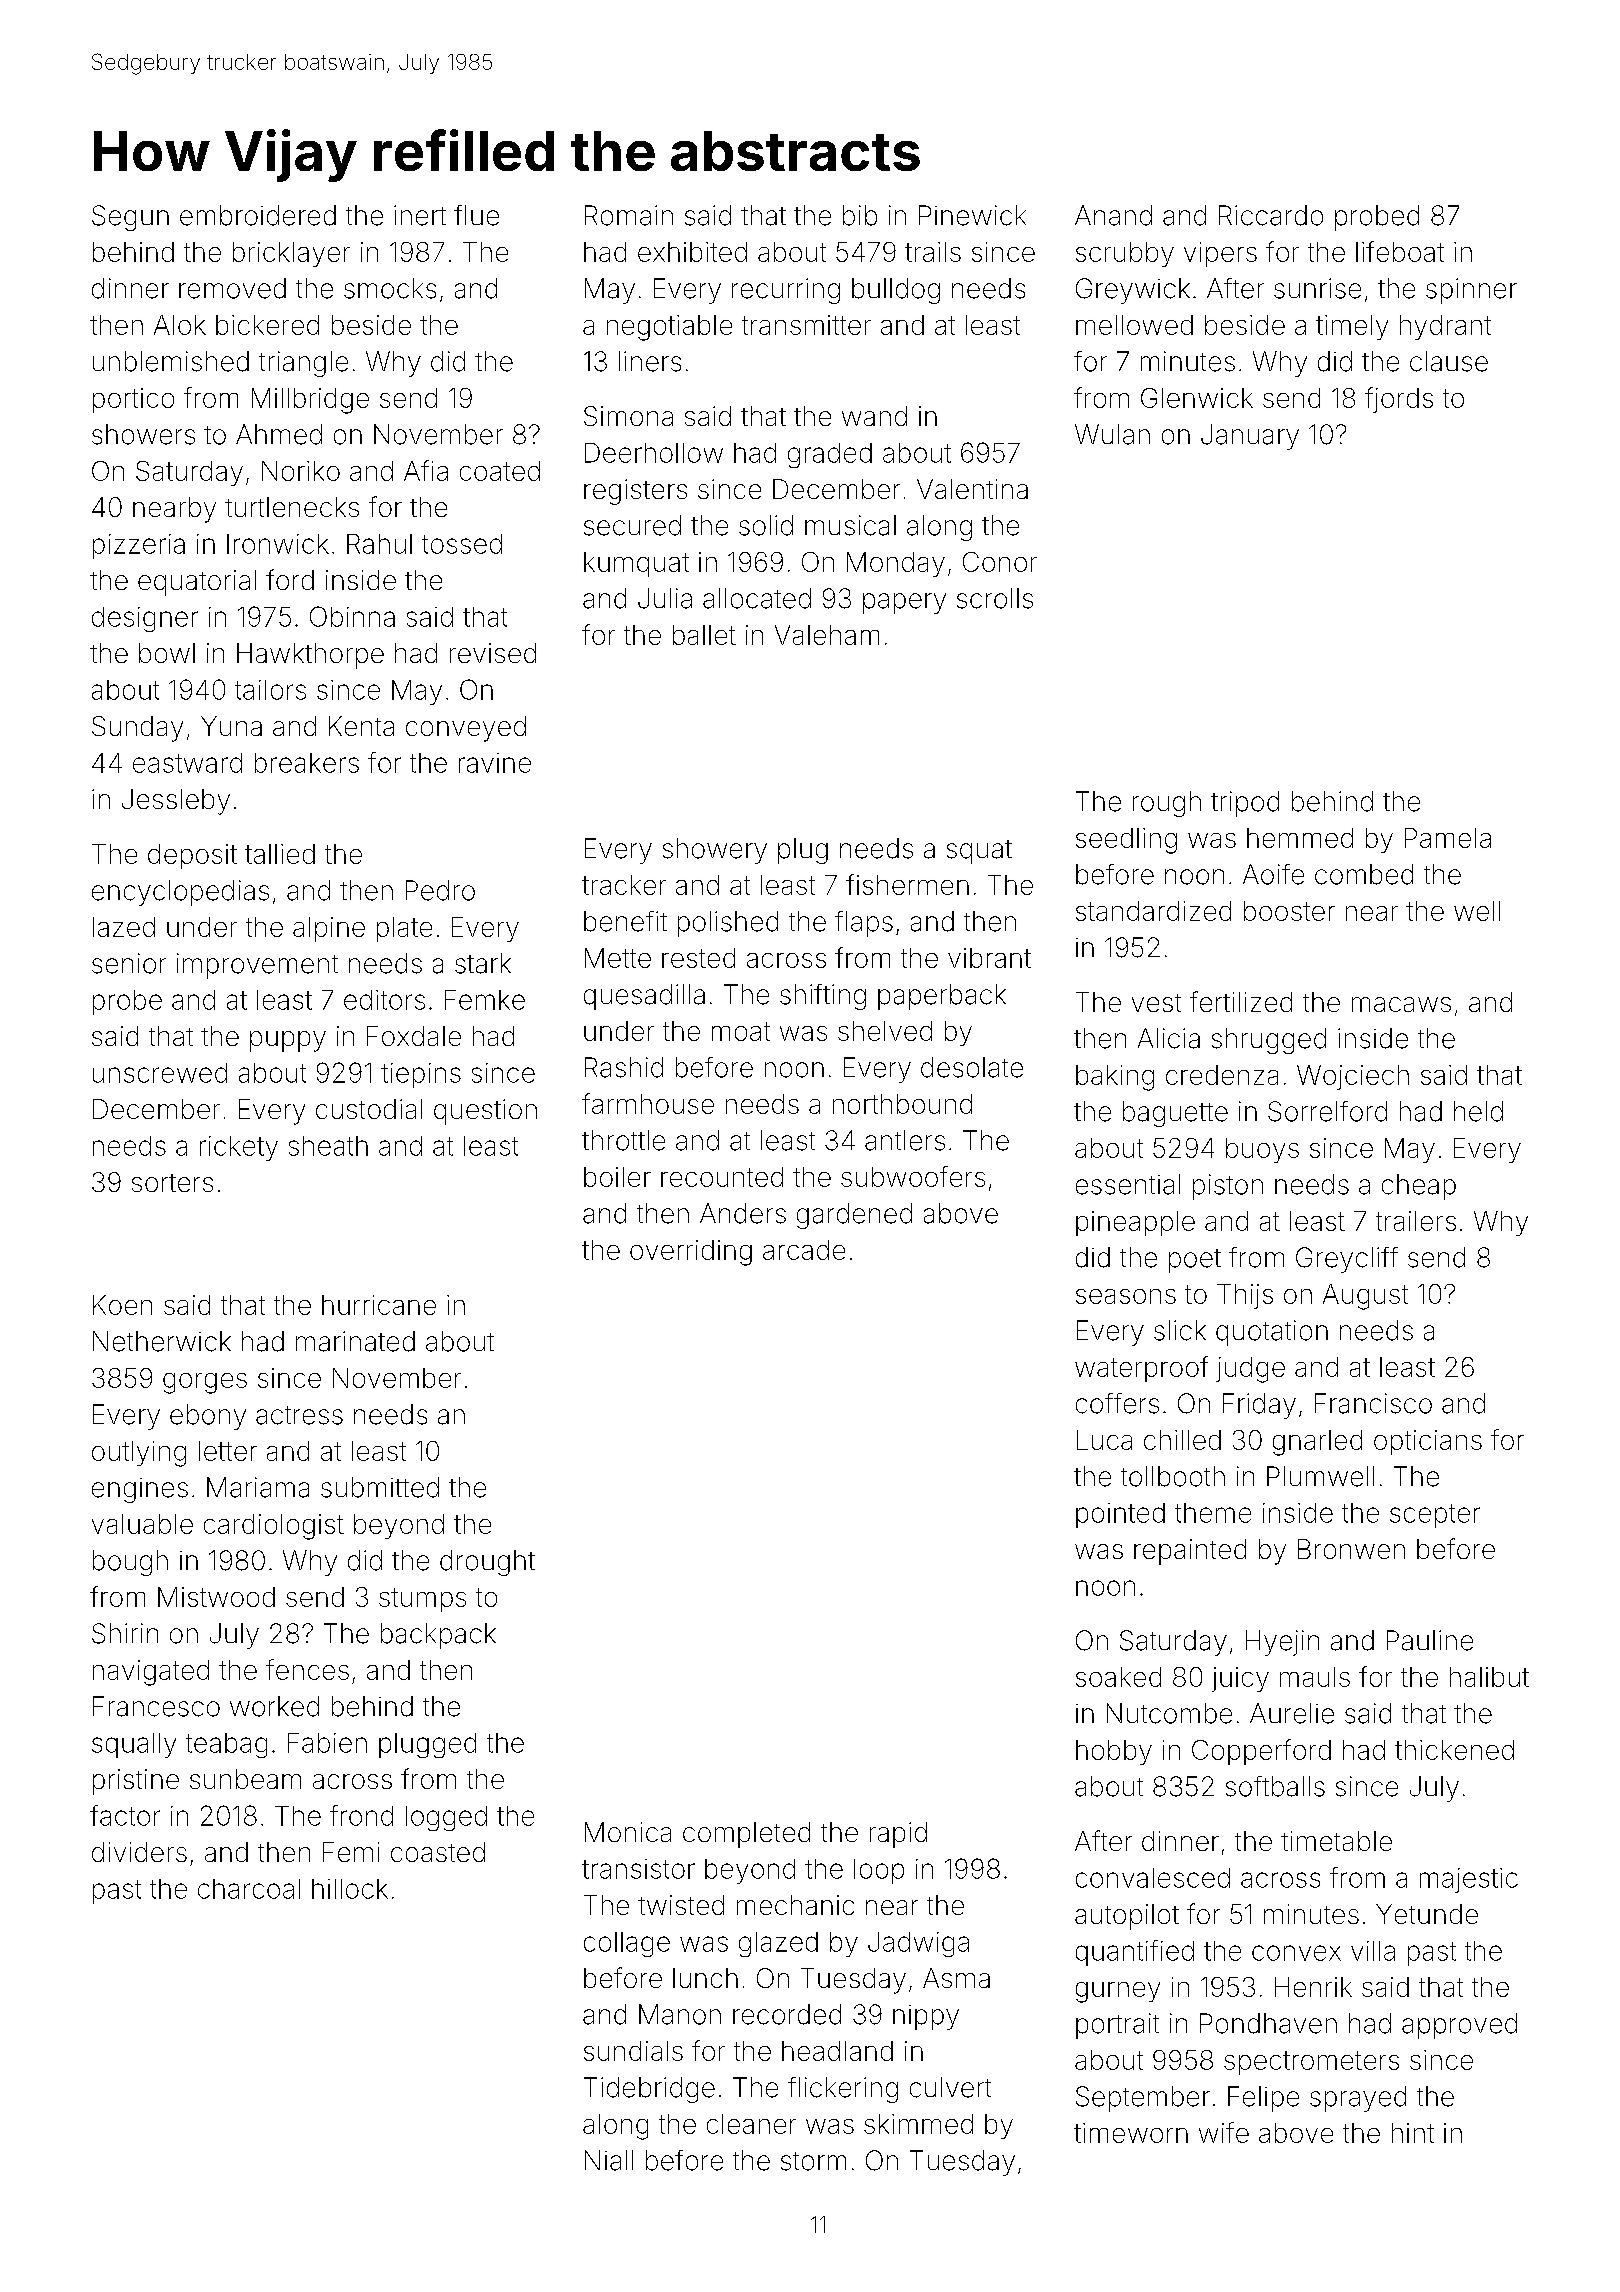  What do you see at coordinates (751, 2124) in the image?
I see `cleaner` at bounding box center [751, 2124].
